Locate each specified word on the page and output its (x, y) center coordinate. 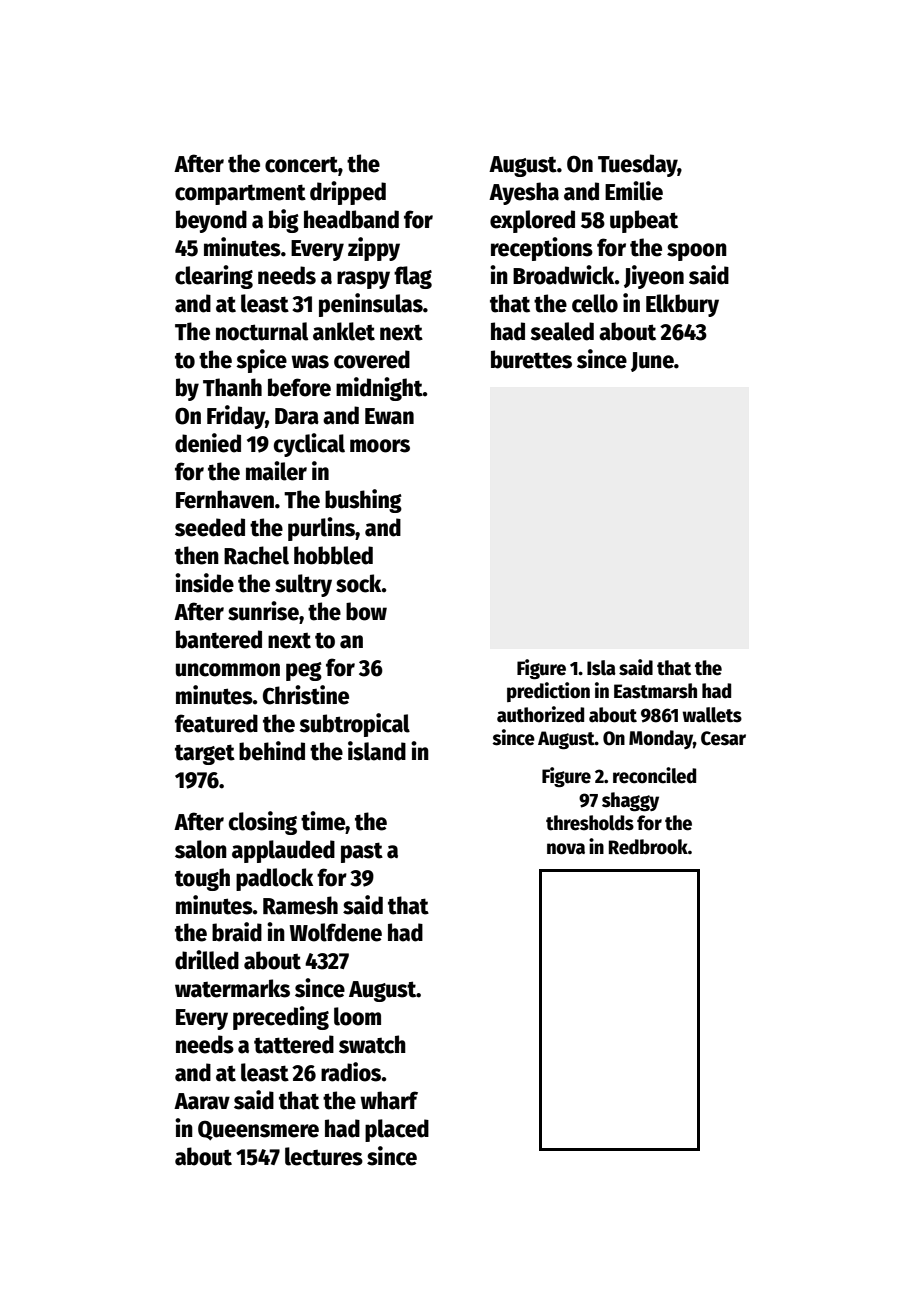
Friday (236, 417)
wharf (389, 1100)
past (362, 852)
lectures (324, 1156)
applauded (283, 851)
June (652, 362)
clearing (214, 277)
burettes (531, 359)
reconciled (654, 775)
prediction (548, 692)
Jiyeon (654, 277)
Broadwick (564, 275)
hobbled (333, 555)
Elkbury (682, 305)
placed (397, 1130)
